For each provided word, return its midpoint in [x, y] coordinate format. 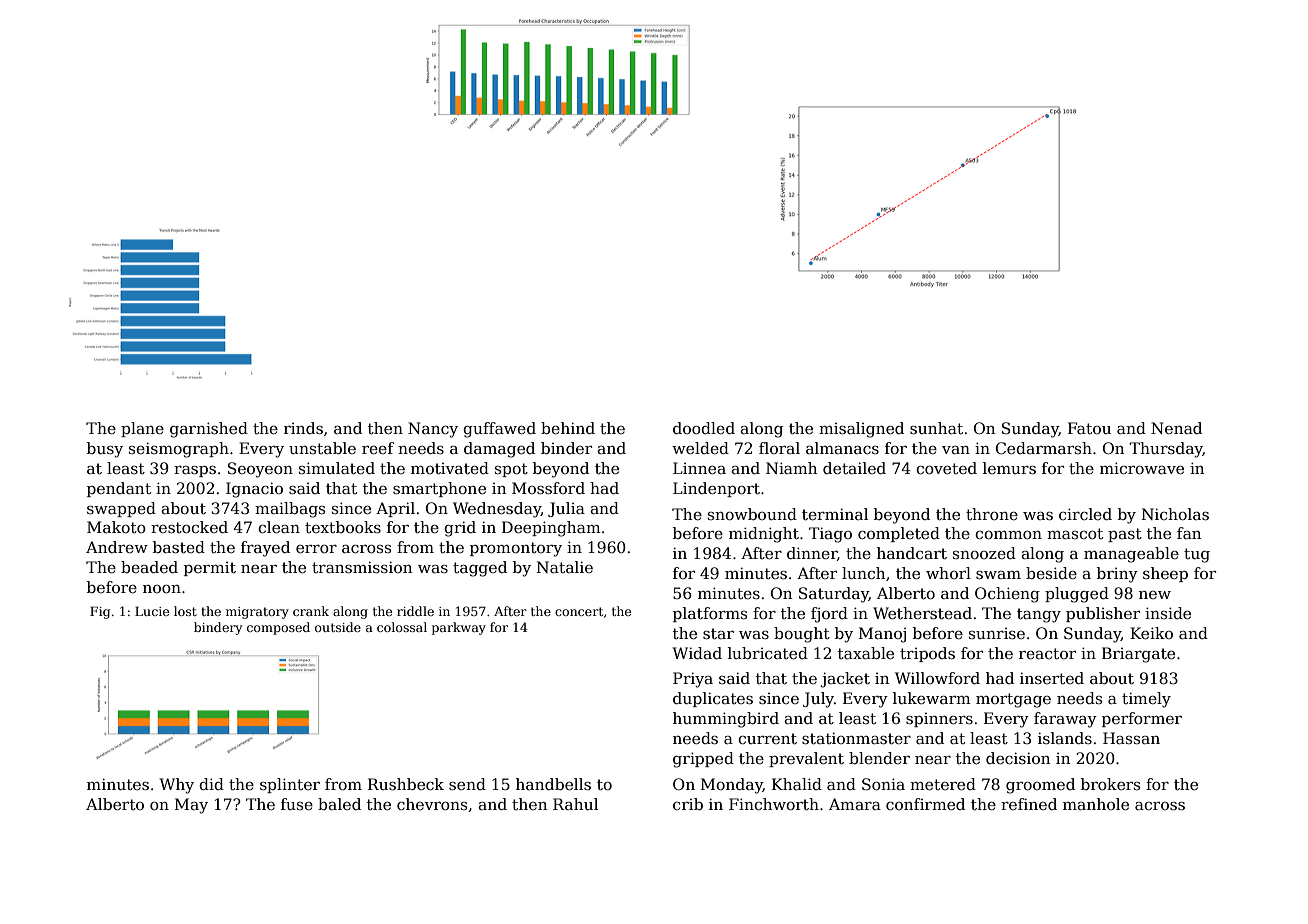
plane [142, 429]
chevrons [432, 804]
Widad [697, 653]
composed [278, 628]
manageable [1131, 555]
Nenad [1176, 428]
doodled [704, 428]
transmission [362, 567]
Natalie [565, 567]
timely [1146, 700]
